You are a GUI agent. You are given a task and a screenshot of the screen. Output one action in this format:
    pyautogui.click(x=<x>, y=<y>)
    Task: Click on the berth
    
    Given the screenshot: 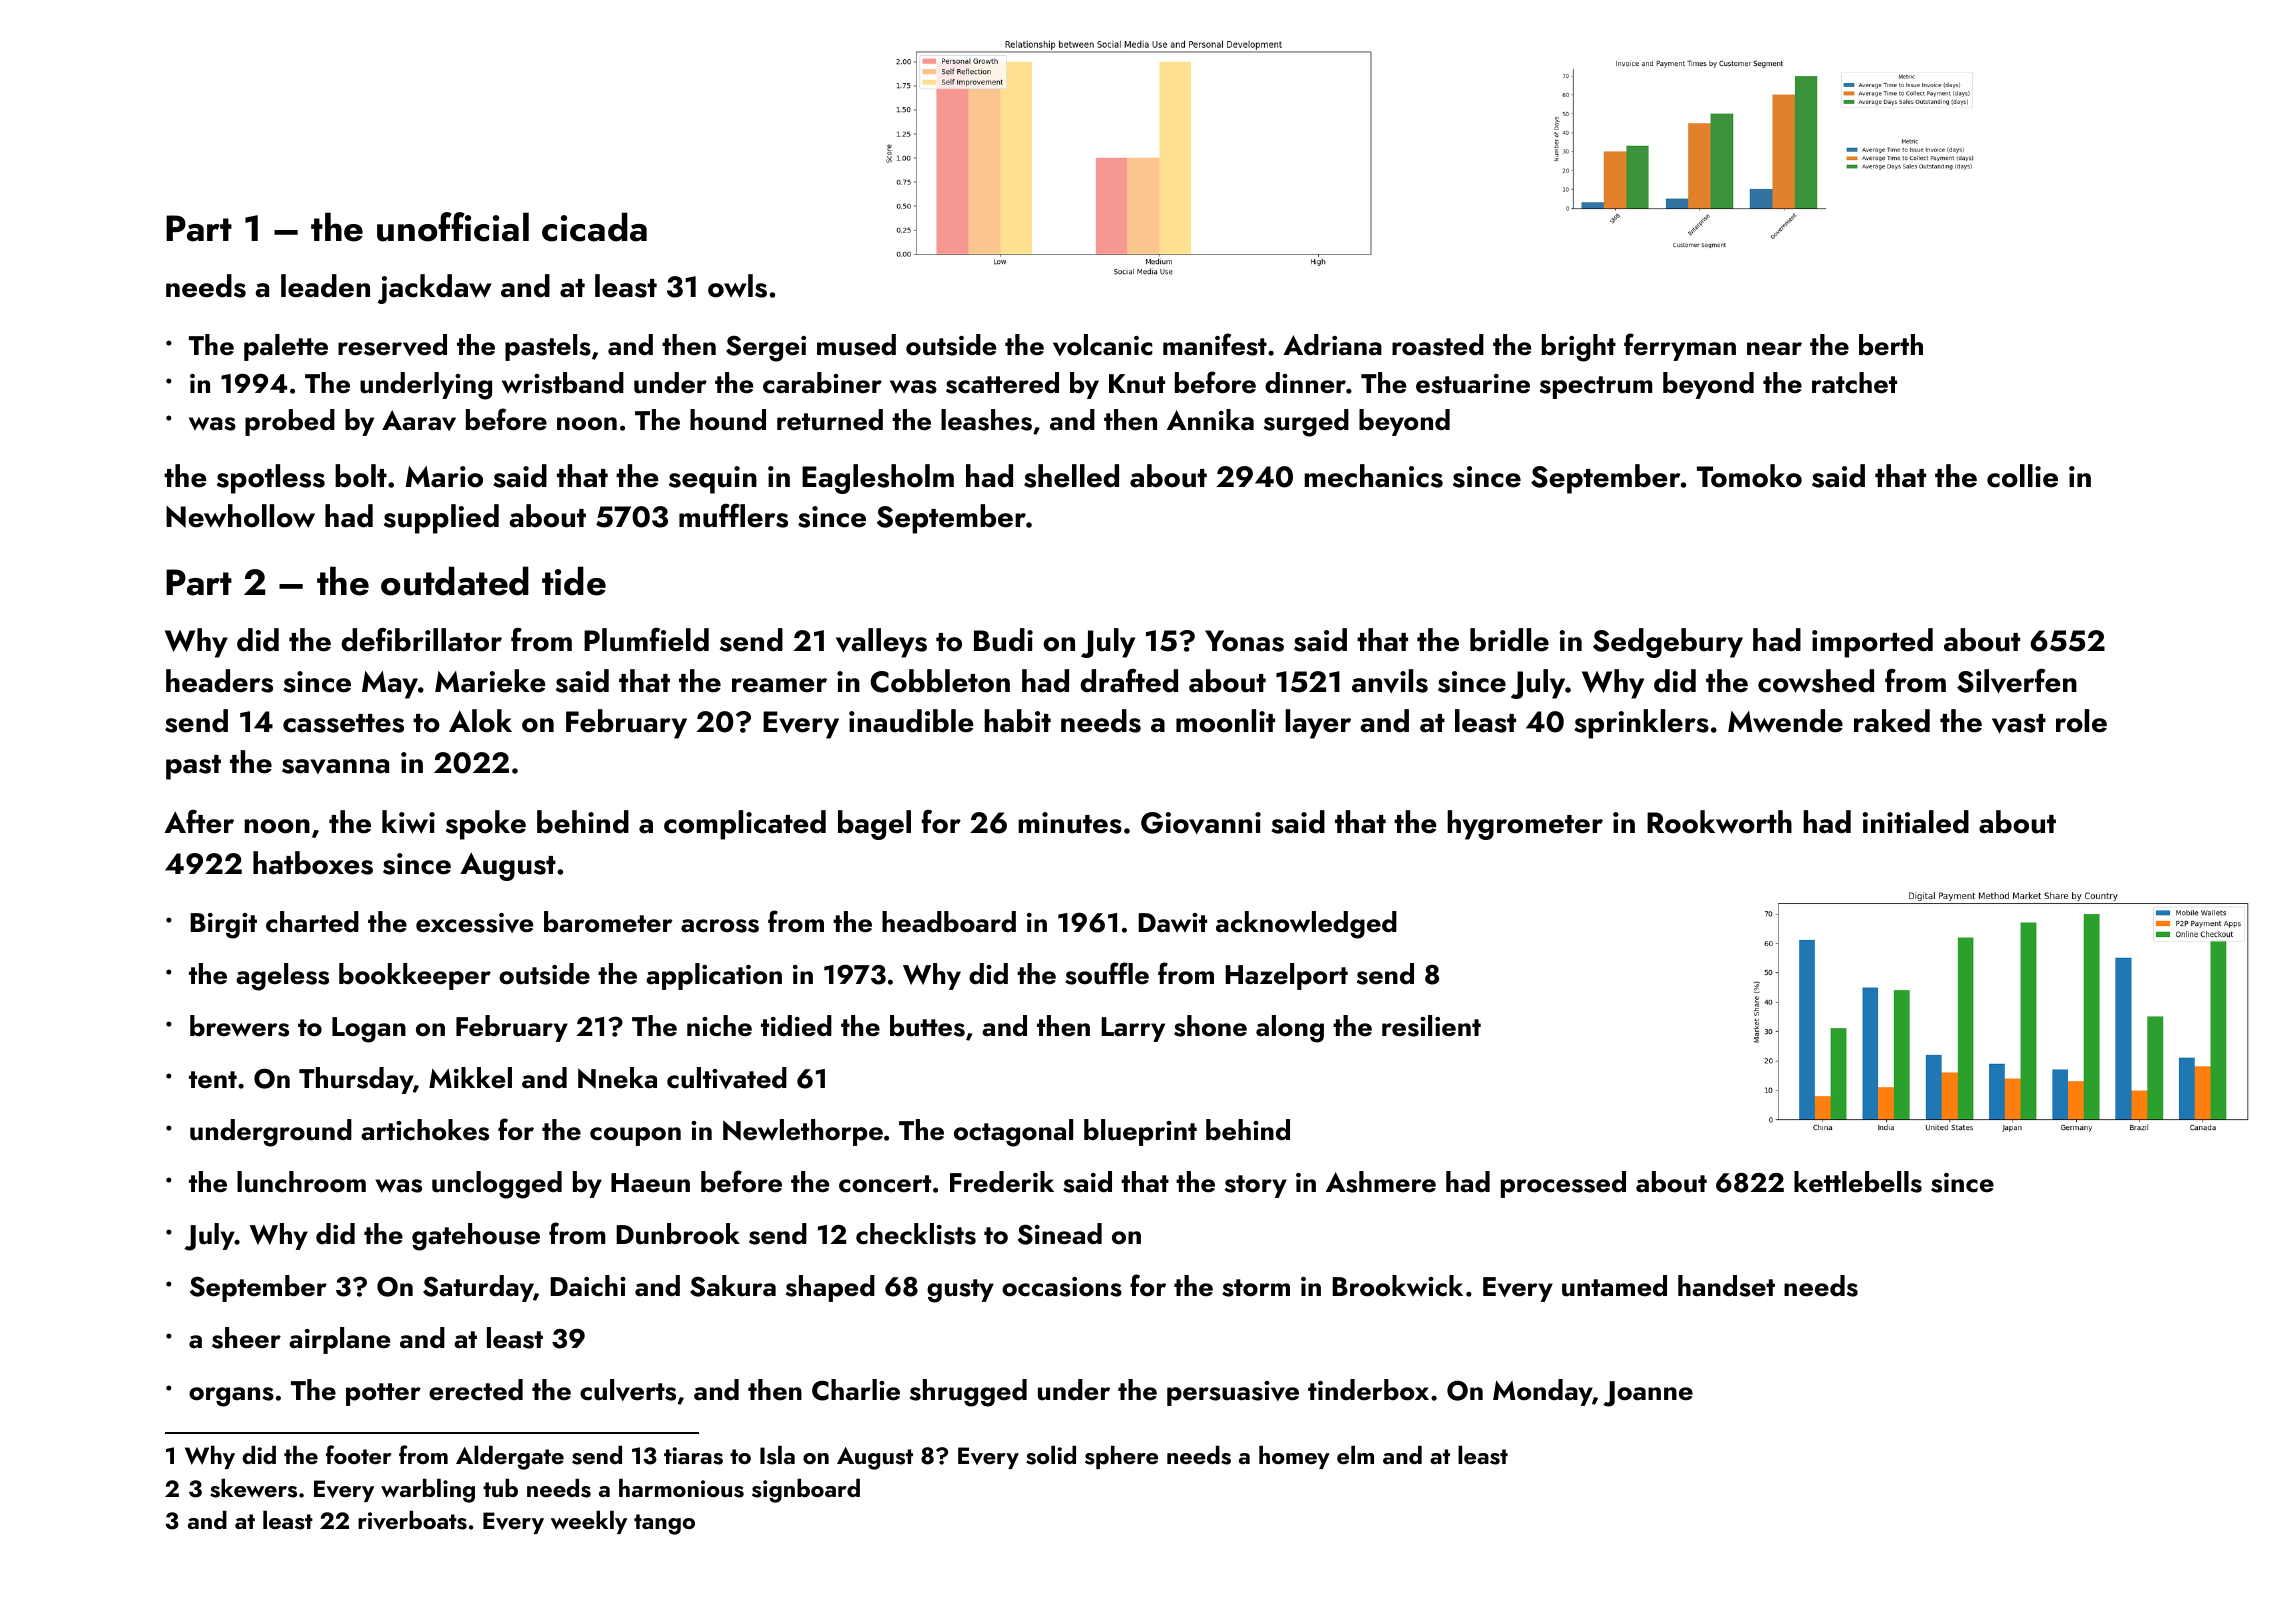 What is the action you would take?
    pyautogui.click(x=1891, y=345)
